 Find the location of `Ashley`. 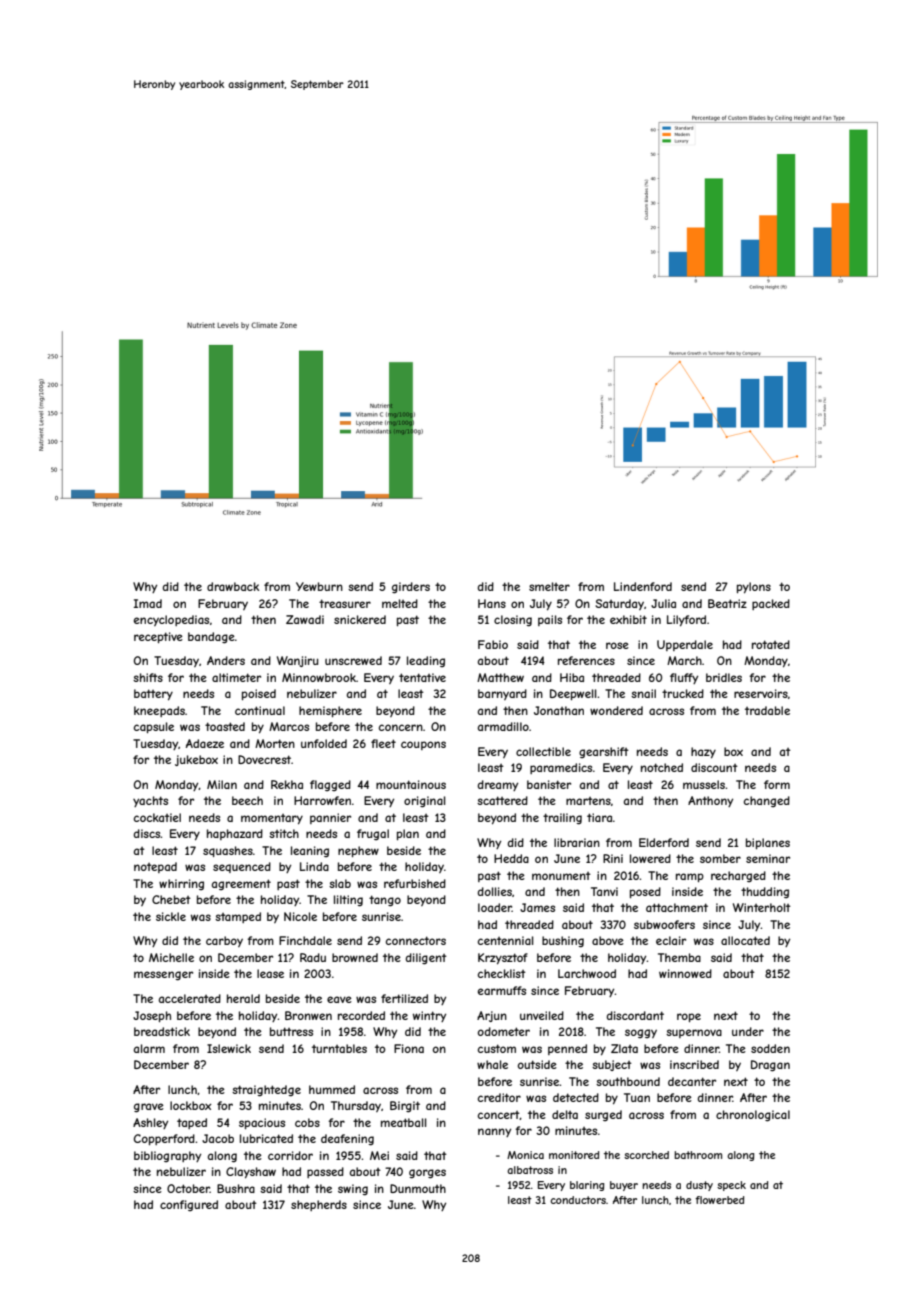

Ashley is located at coordinates (150, 1123).
